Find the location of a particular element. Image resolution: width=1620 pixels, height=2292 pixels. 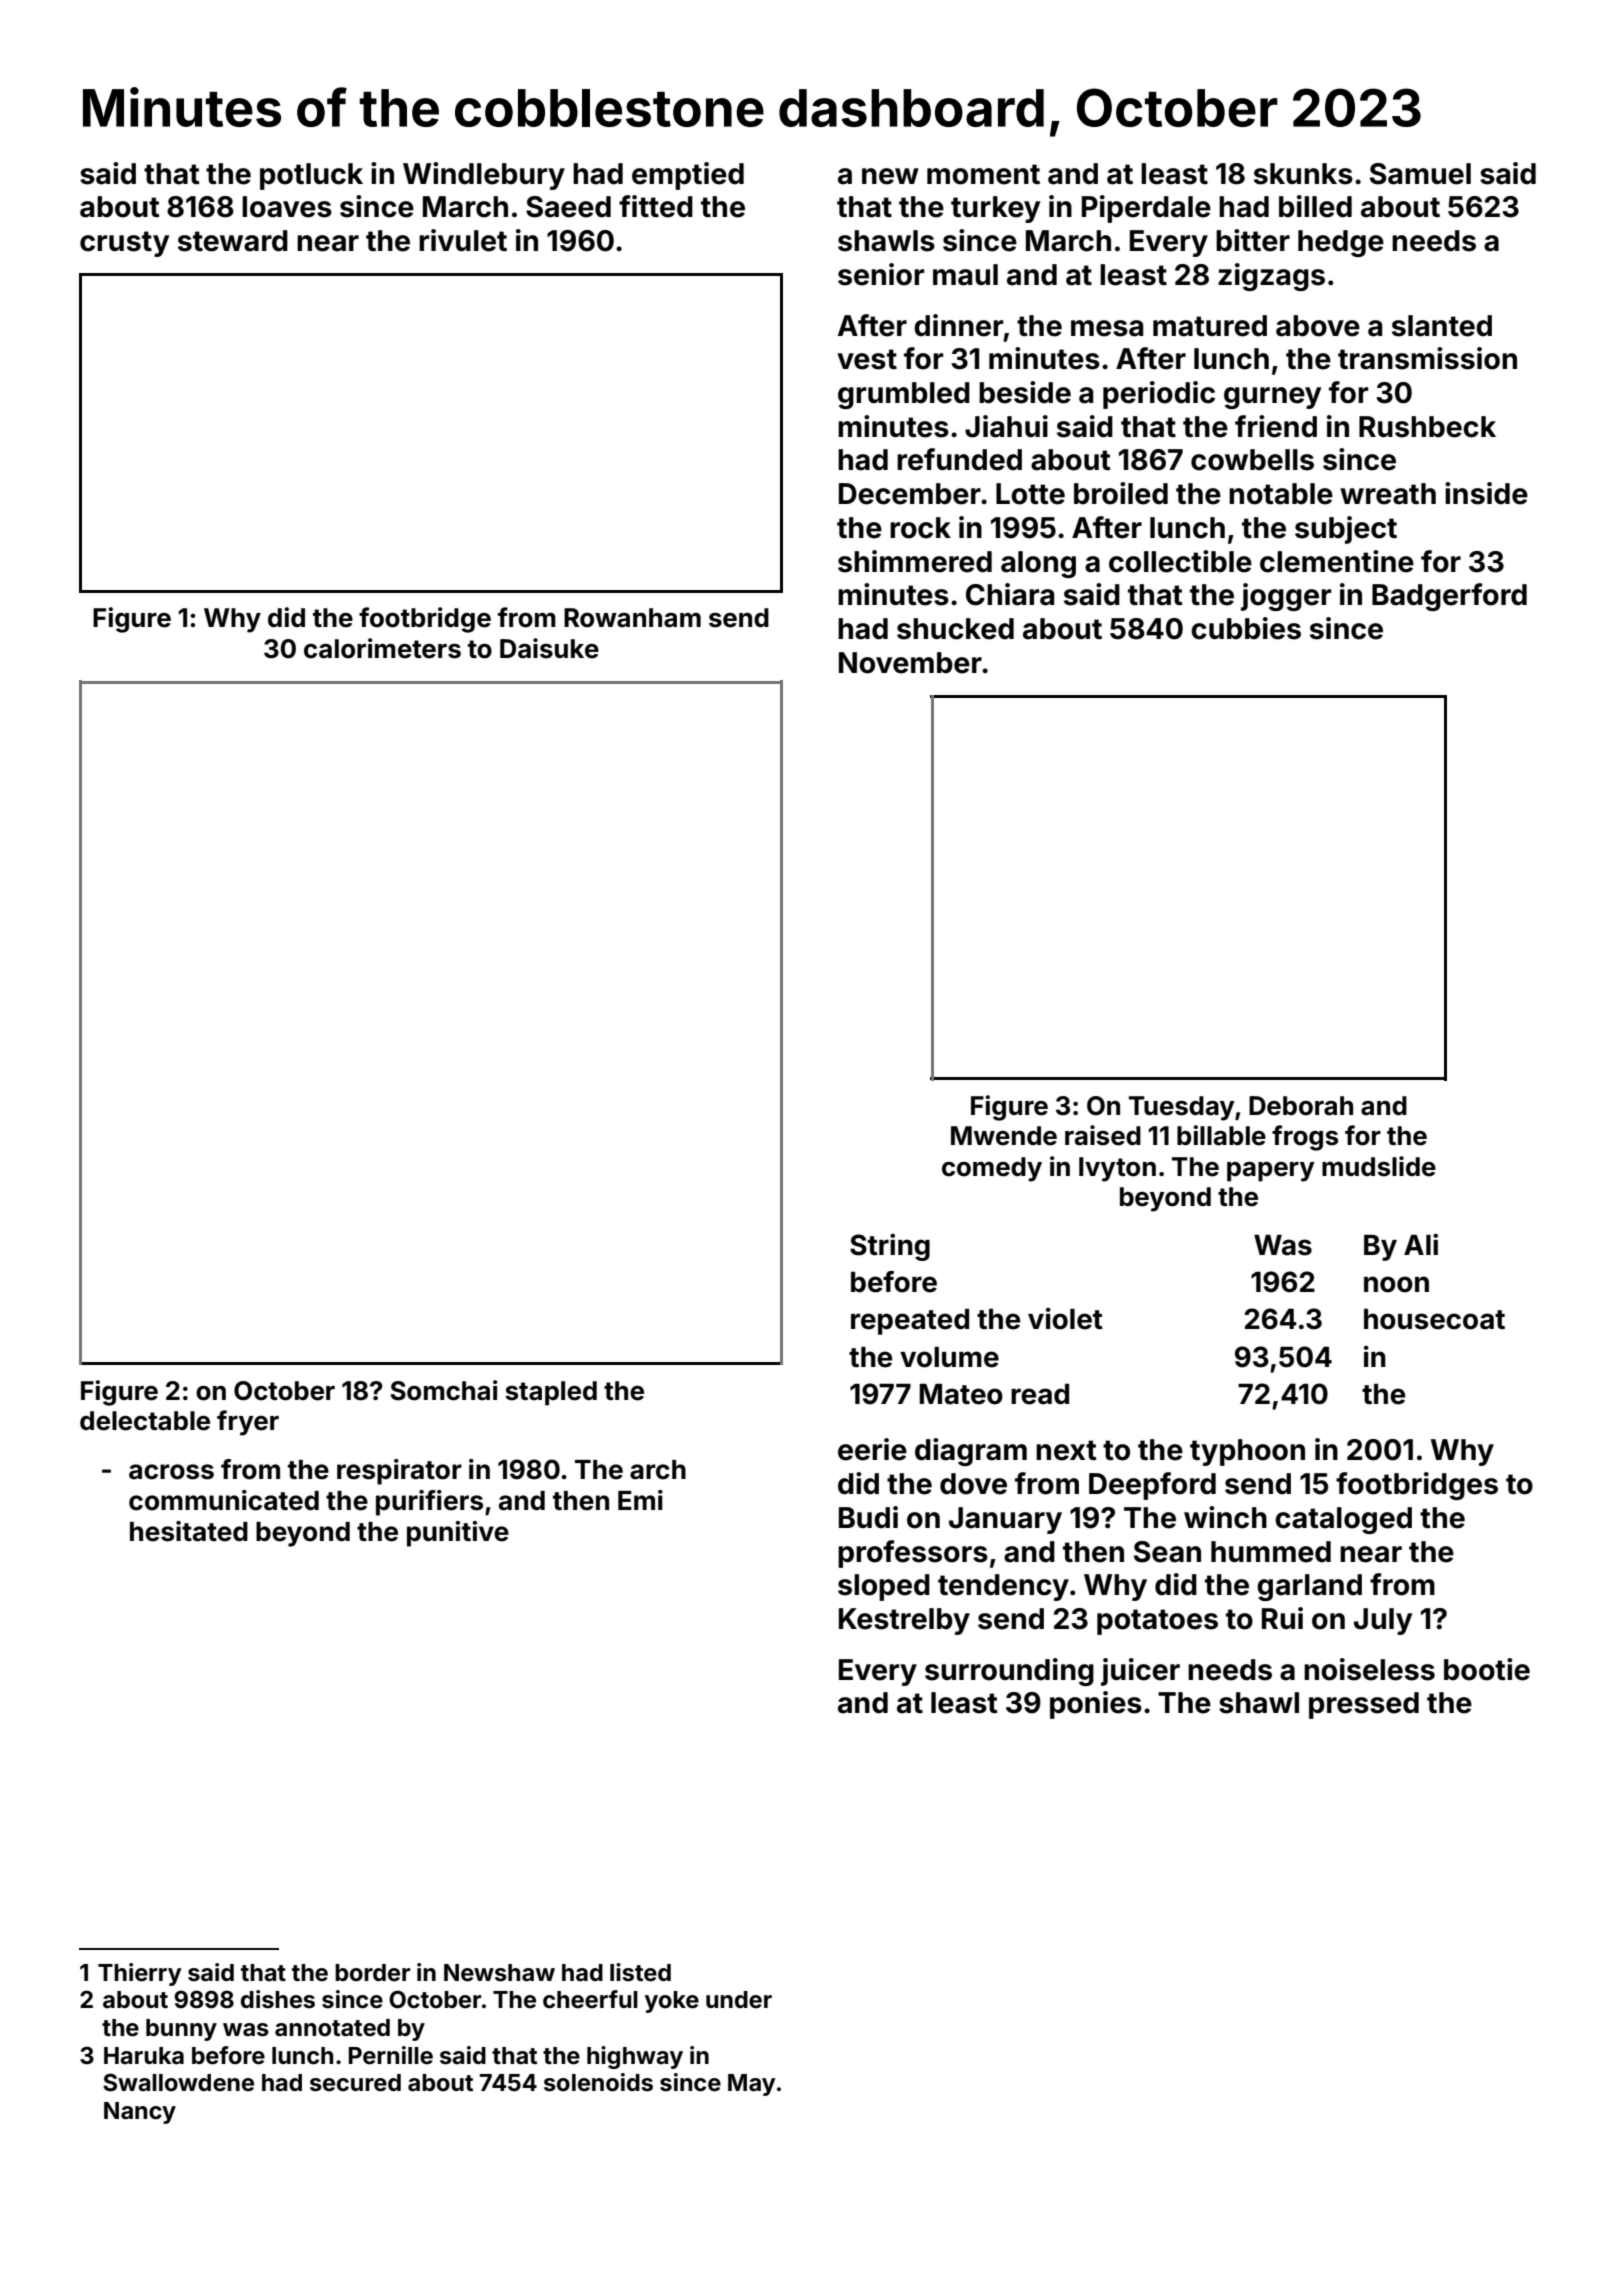

Deepford is located at coordinates (1152, 1486).
